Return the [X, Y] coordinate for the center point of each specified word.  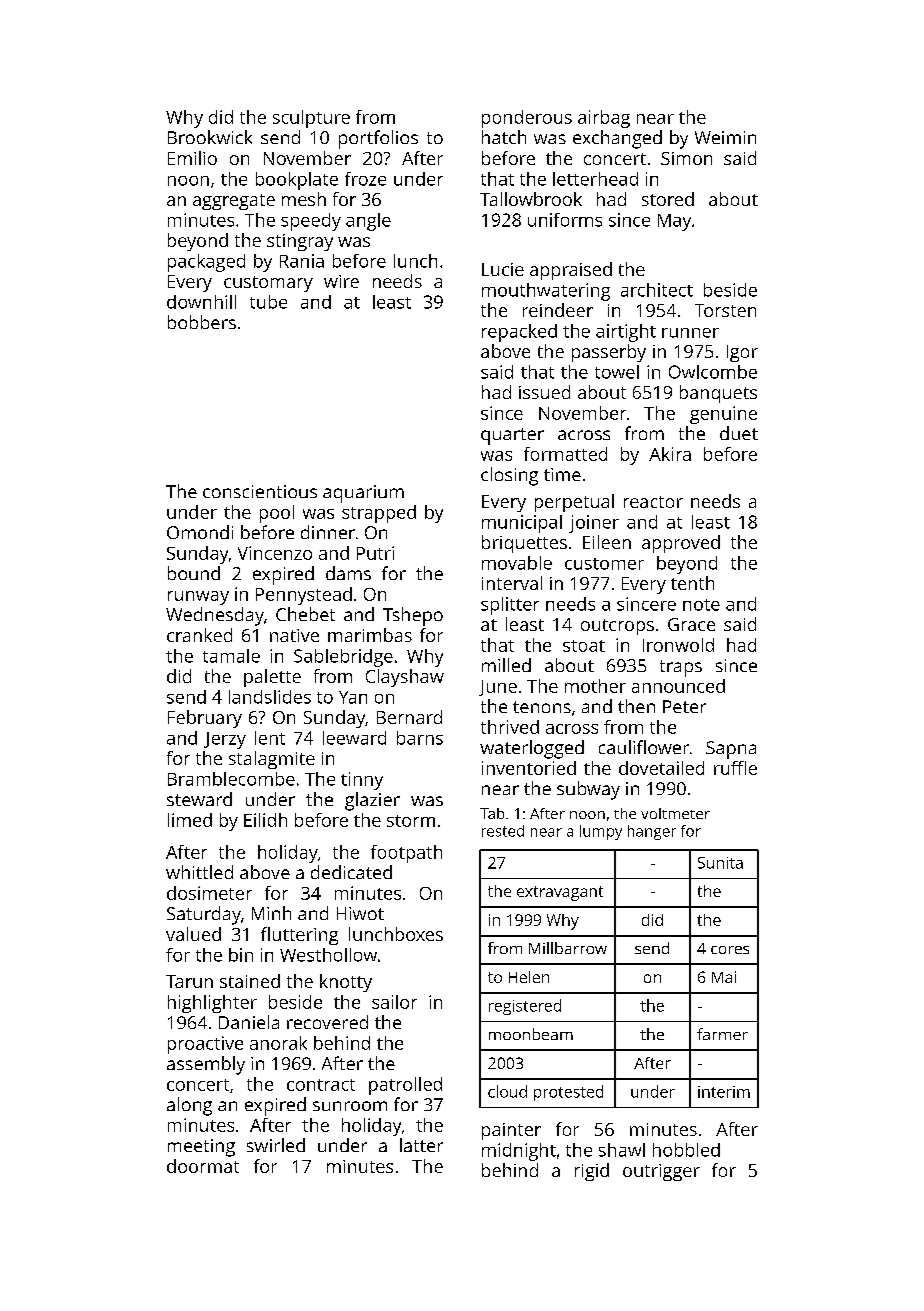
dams [348, 573]
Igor [742, 353]
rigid [592, 1172]
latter [421, 1145]
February [205, 719]
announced [678, 686]
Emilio [192, 158]
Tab [492, 813]
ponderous [527, 119]
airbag [604, 119]
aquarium [363, 494]
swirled [276, 1145]
